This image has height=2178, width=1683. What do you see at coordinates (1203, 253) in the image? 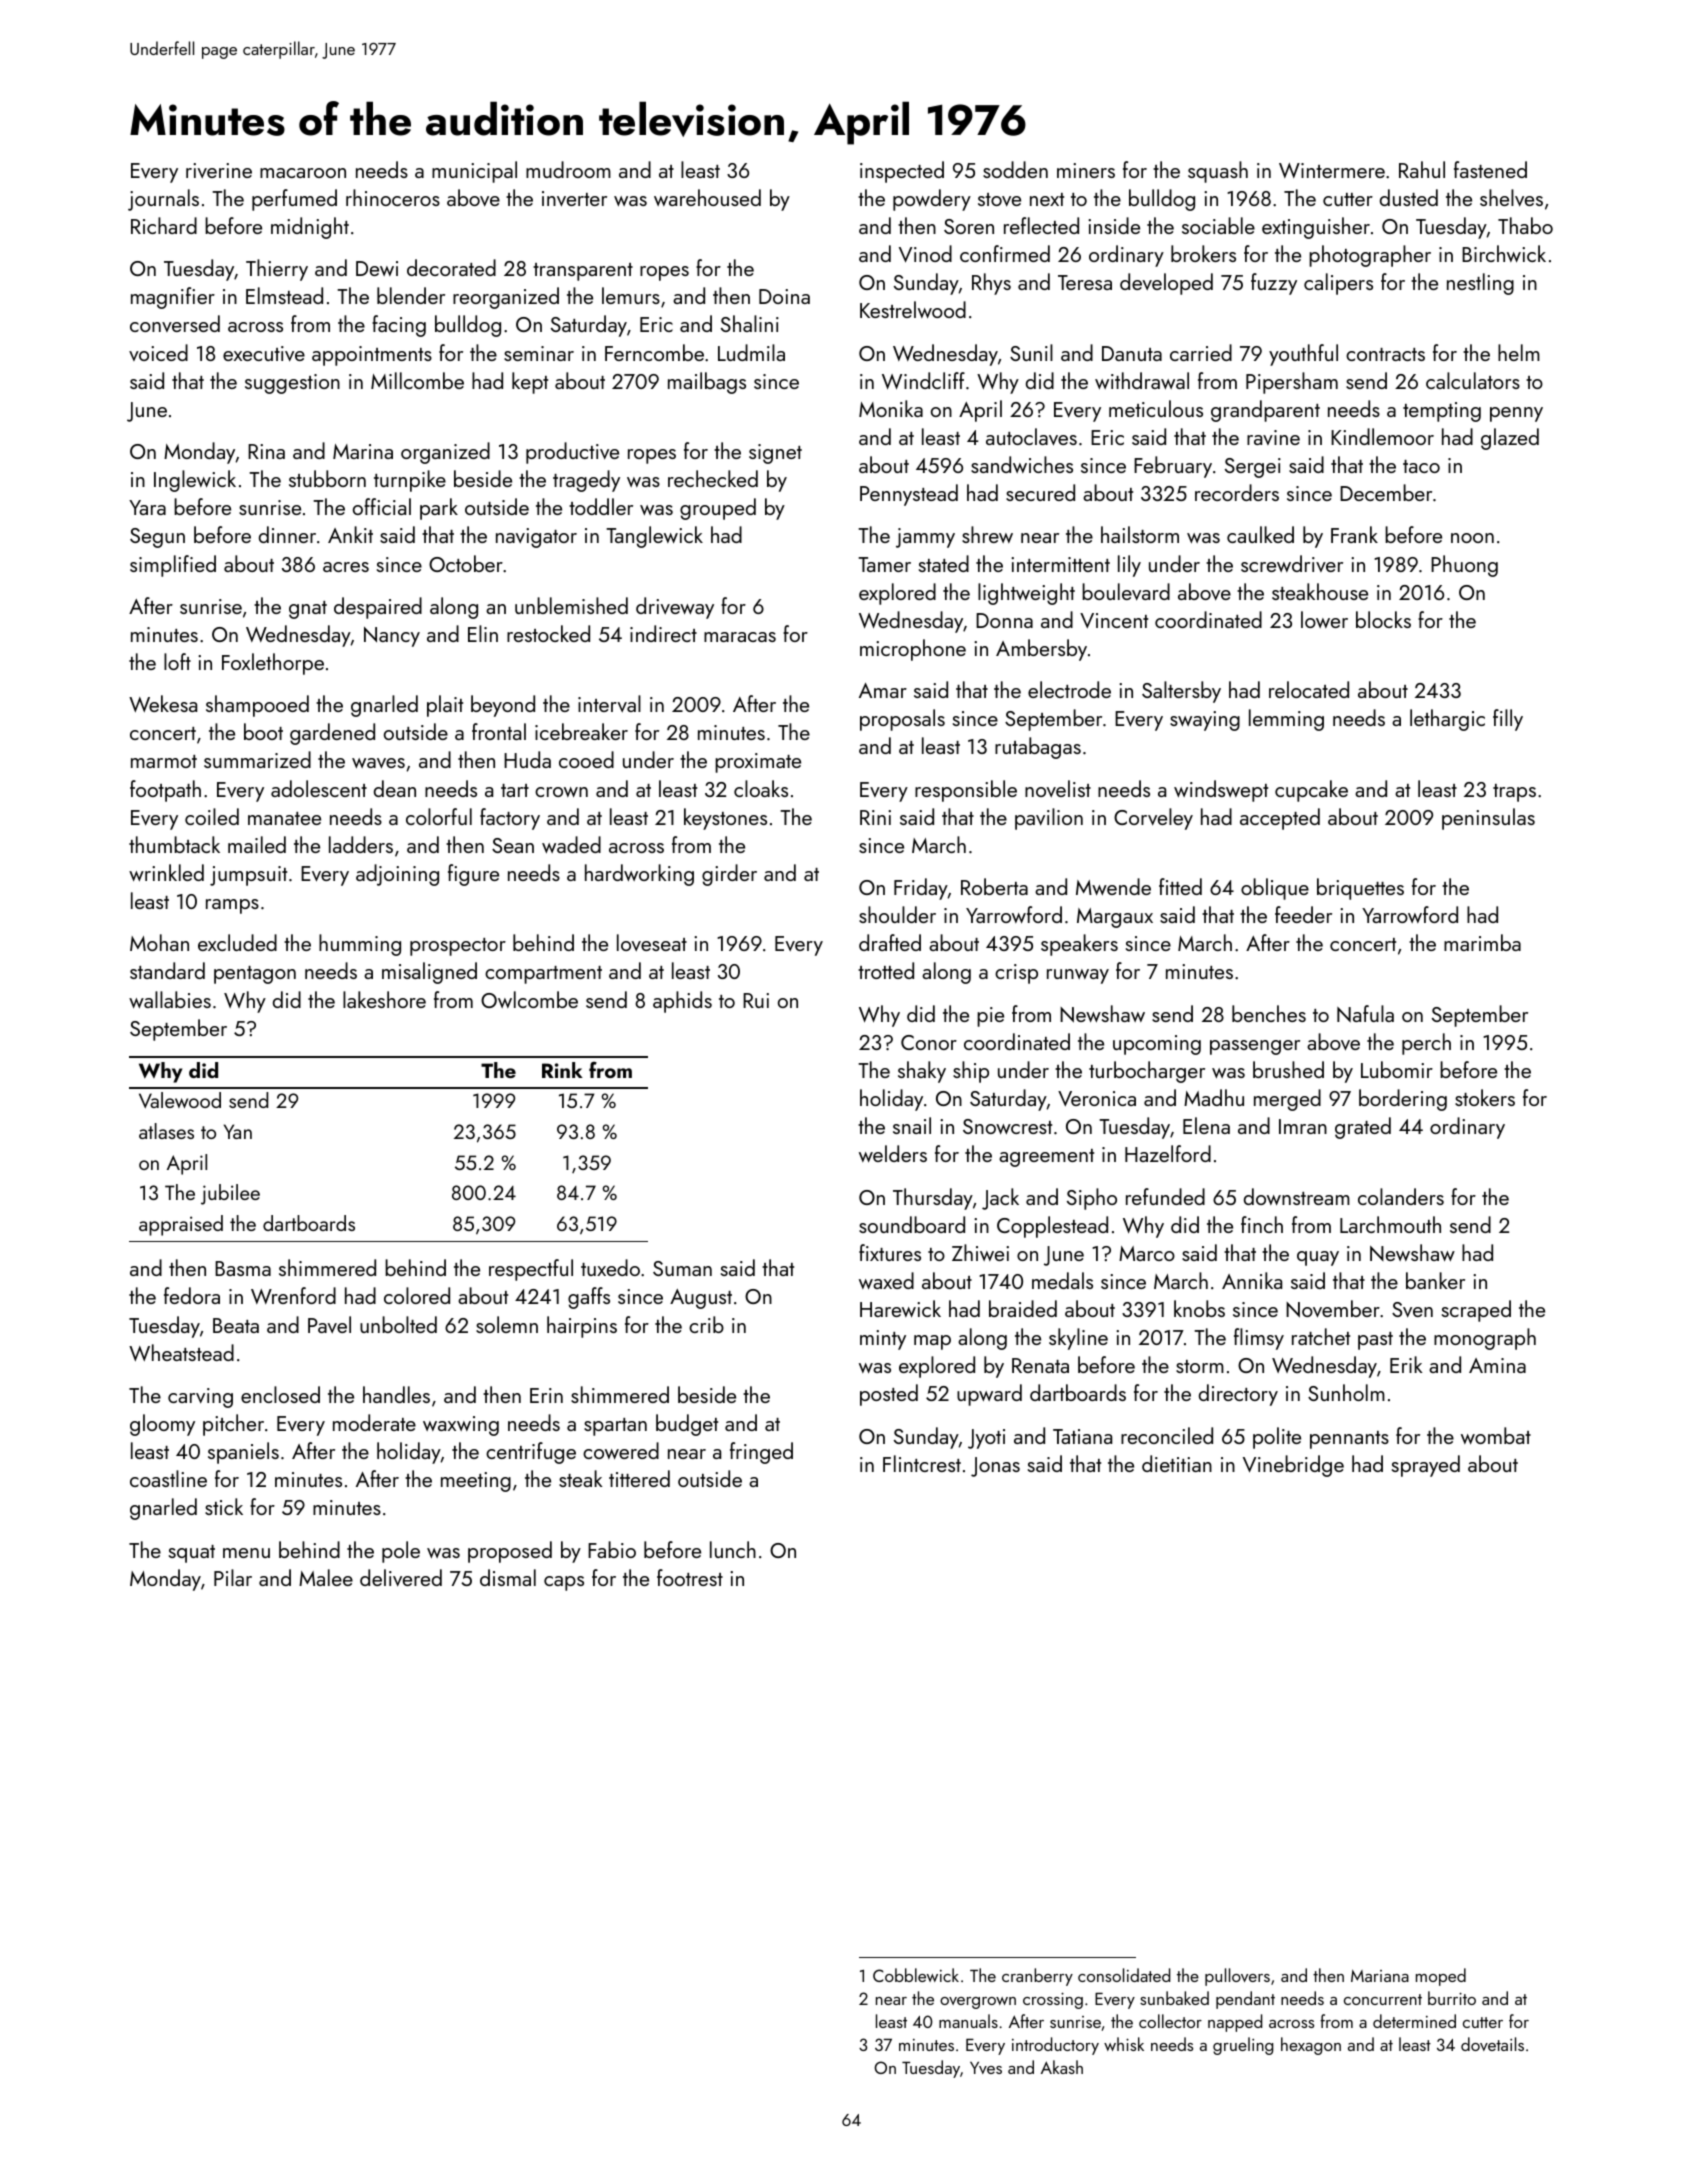
I see `brokers` at bounding box center [1203, 253].
